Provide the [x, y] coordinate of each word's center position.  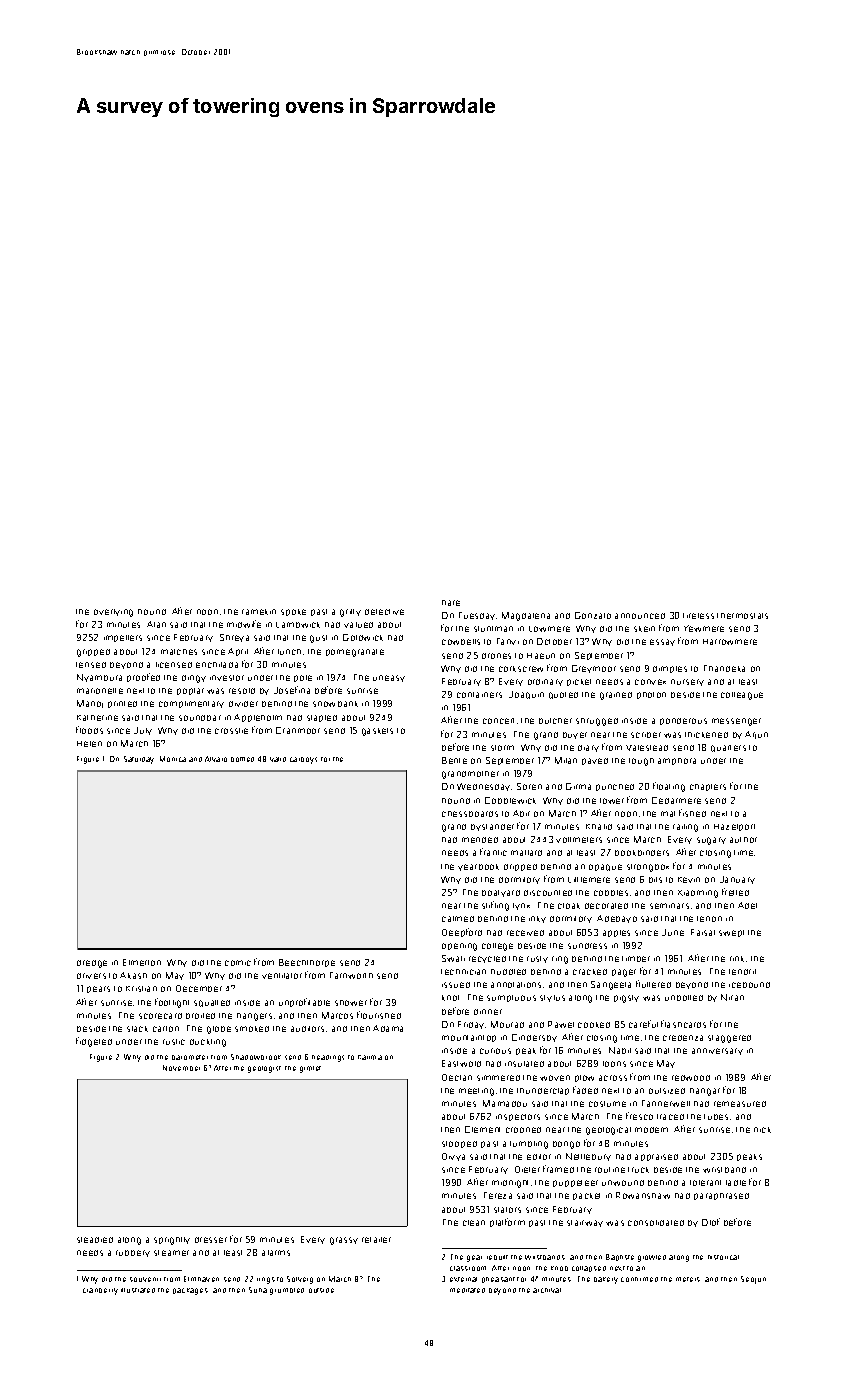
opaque [605, 867]
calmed [458, 919]
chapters [708, 787]
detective [384, 612]
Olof [711, 1222]
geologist [264, 1069]
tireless [698, 616]
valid [278, 759]
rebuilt [497, 1257]
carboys [303, 760]
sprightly [172, 1241]
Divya [453, 1157]
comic [238, 963]
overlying [113, 613]
